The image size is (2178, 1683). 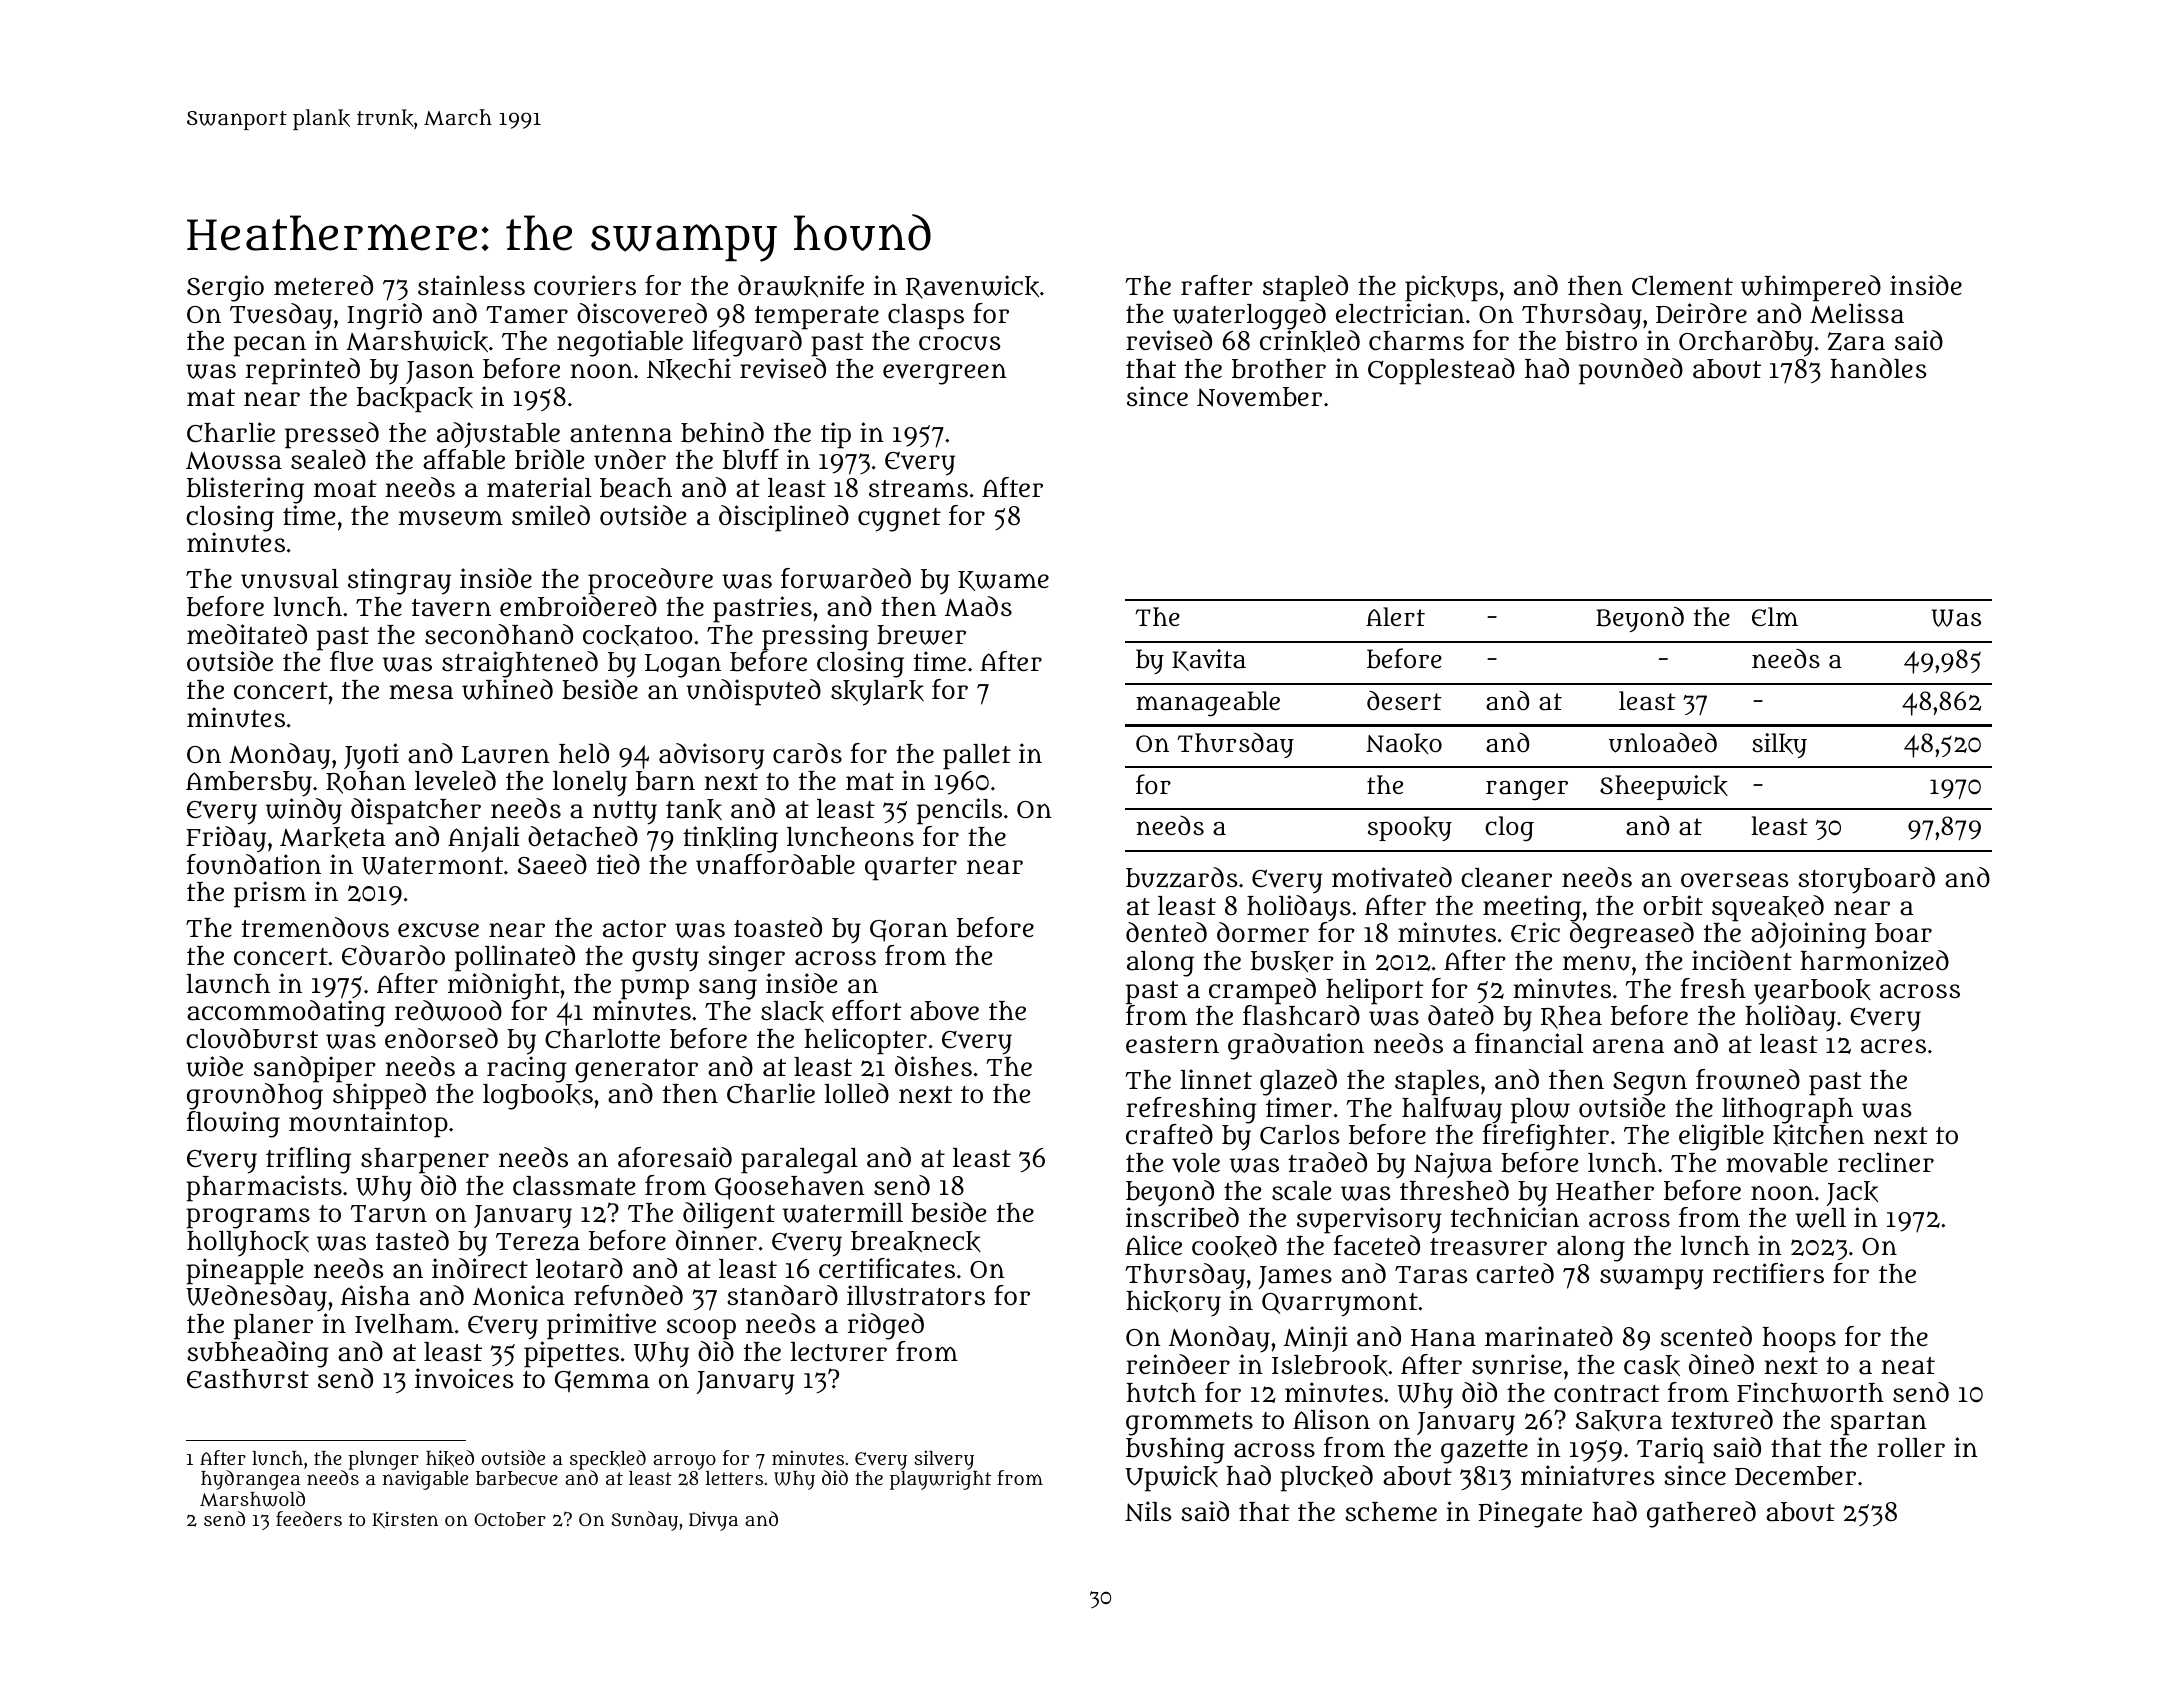 I want to click on whimpered, so click(x=1811, y=288).
